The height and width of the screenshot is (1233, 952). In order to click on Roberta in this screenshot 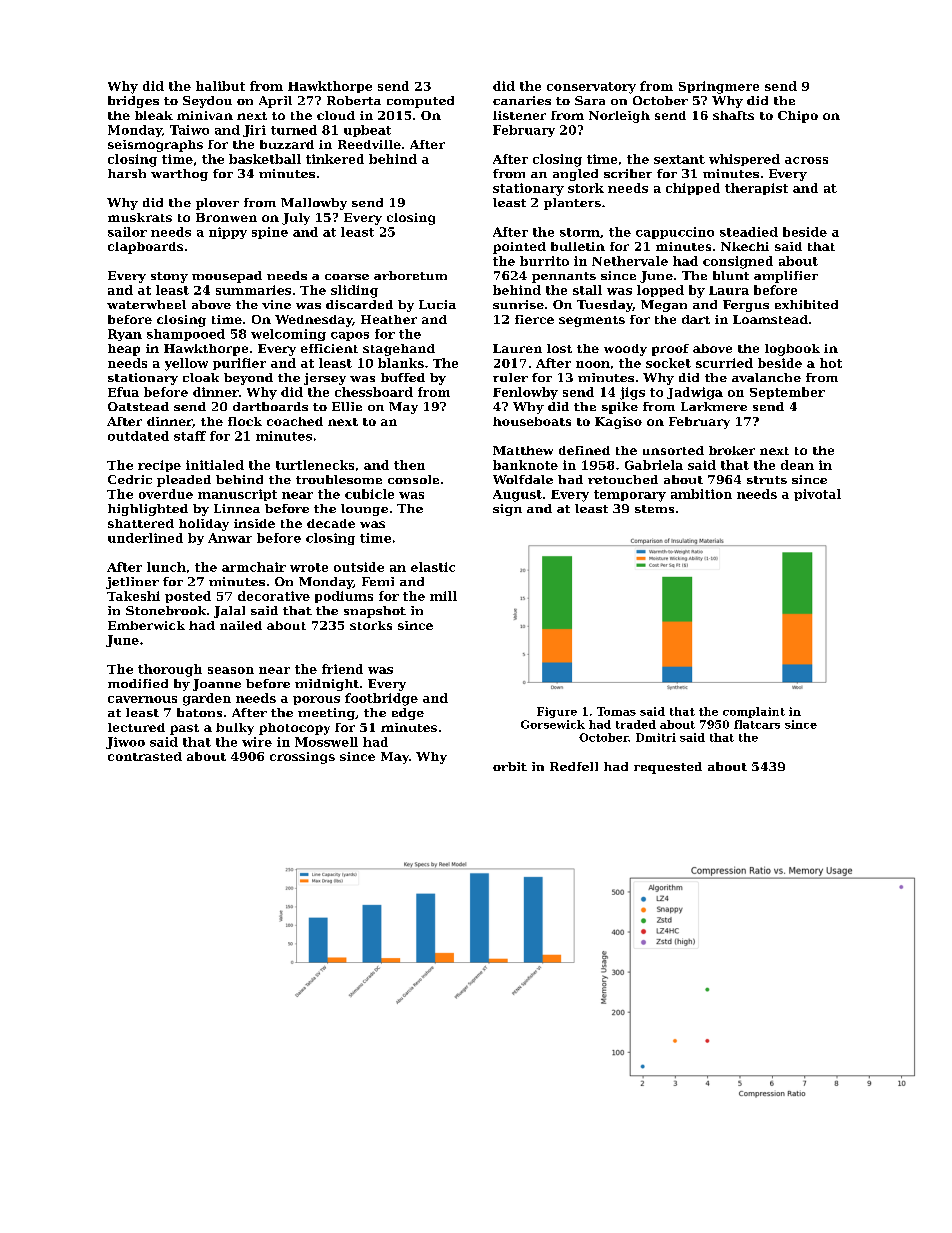, I will do `click(354, 100)`.
